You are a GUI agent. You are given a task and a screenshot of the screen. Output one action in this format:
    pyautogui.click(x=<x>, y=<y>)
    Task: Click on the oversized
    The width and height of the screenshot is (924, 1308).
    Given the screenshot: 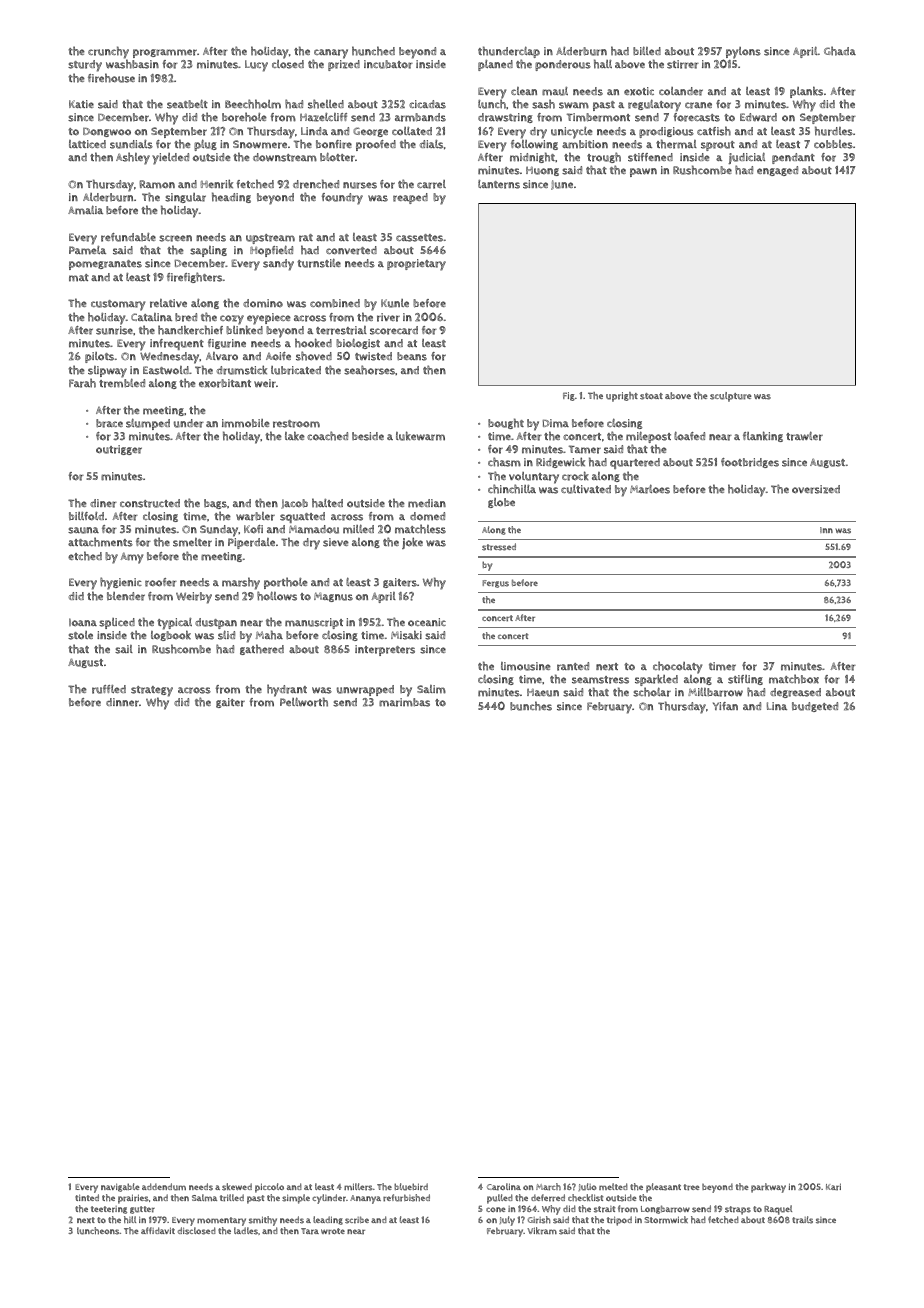 What is the action you would take?
    pyautogui.click(x=816, y=489)
